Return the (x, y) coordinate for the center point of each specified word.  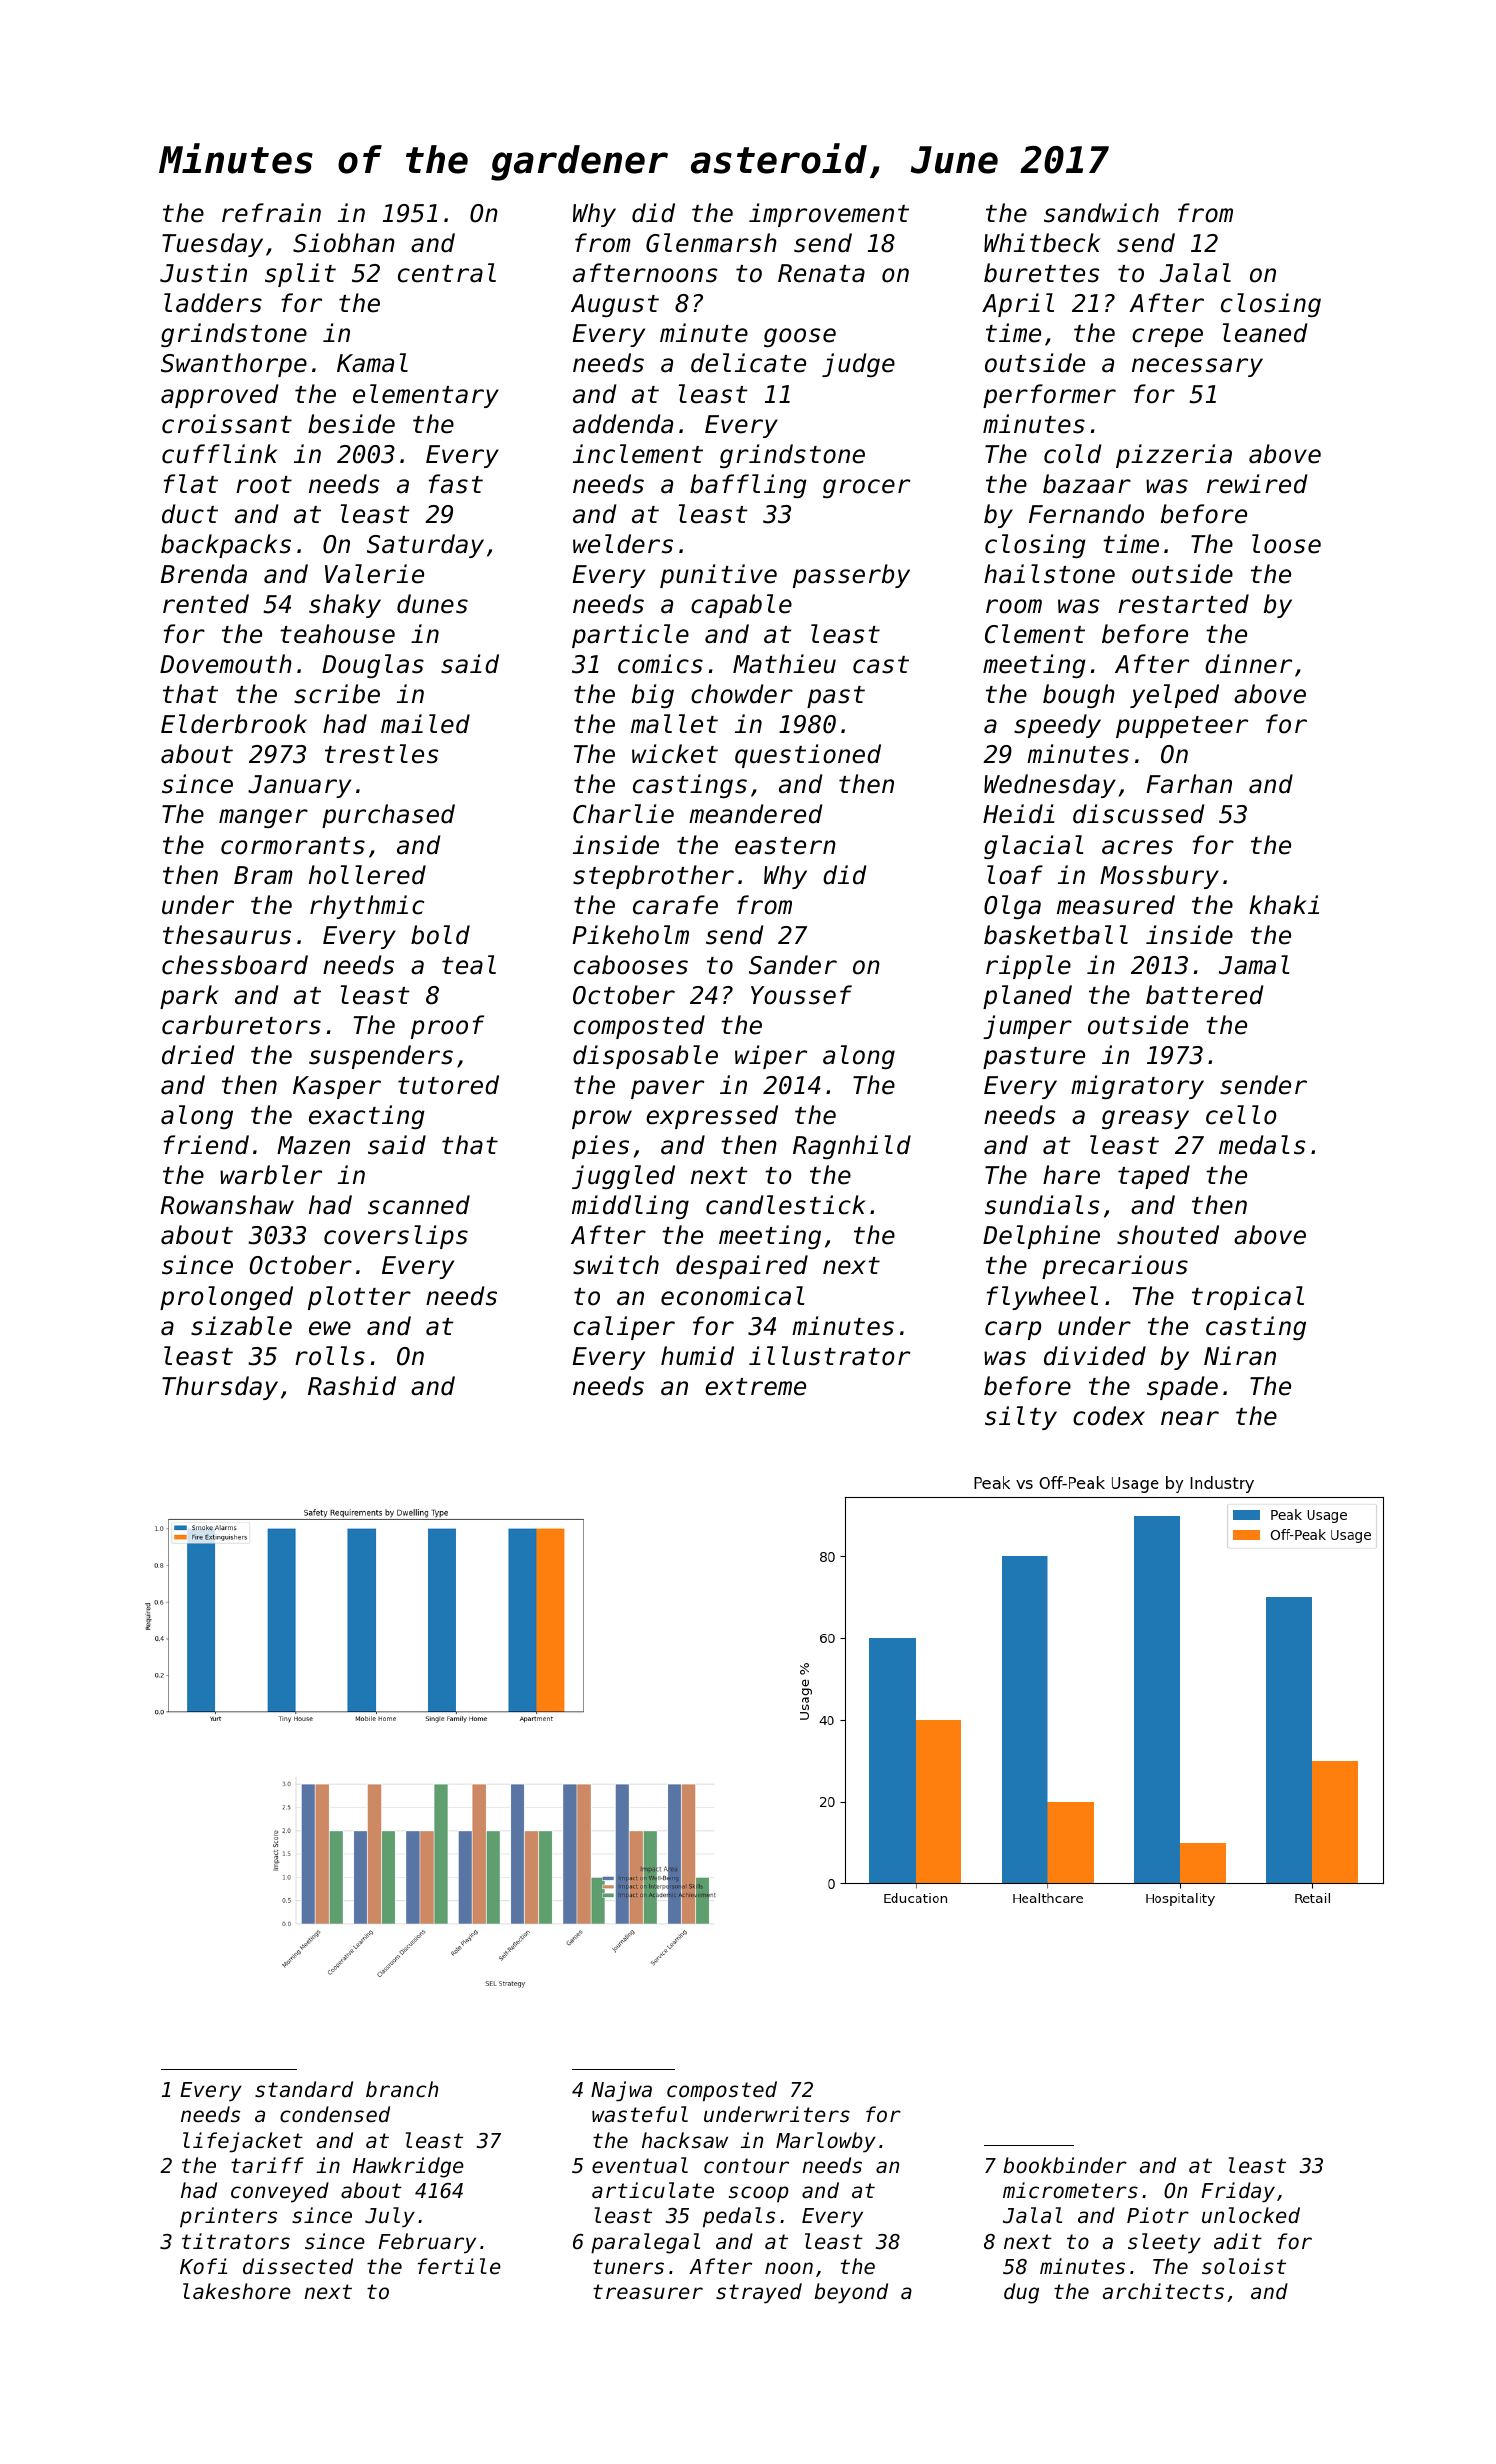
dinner (1248, 664)
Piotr (1158, 2215)
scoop (759, 2194)
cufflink (219, 454)
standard (304, 2089)
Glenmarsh (711, 243)
